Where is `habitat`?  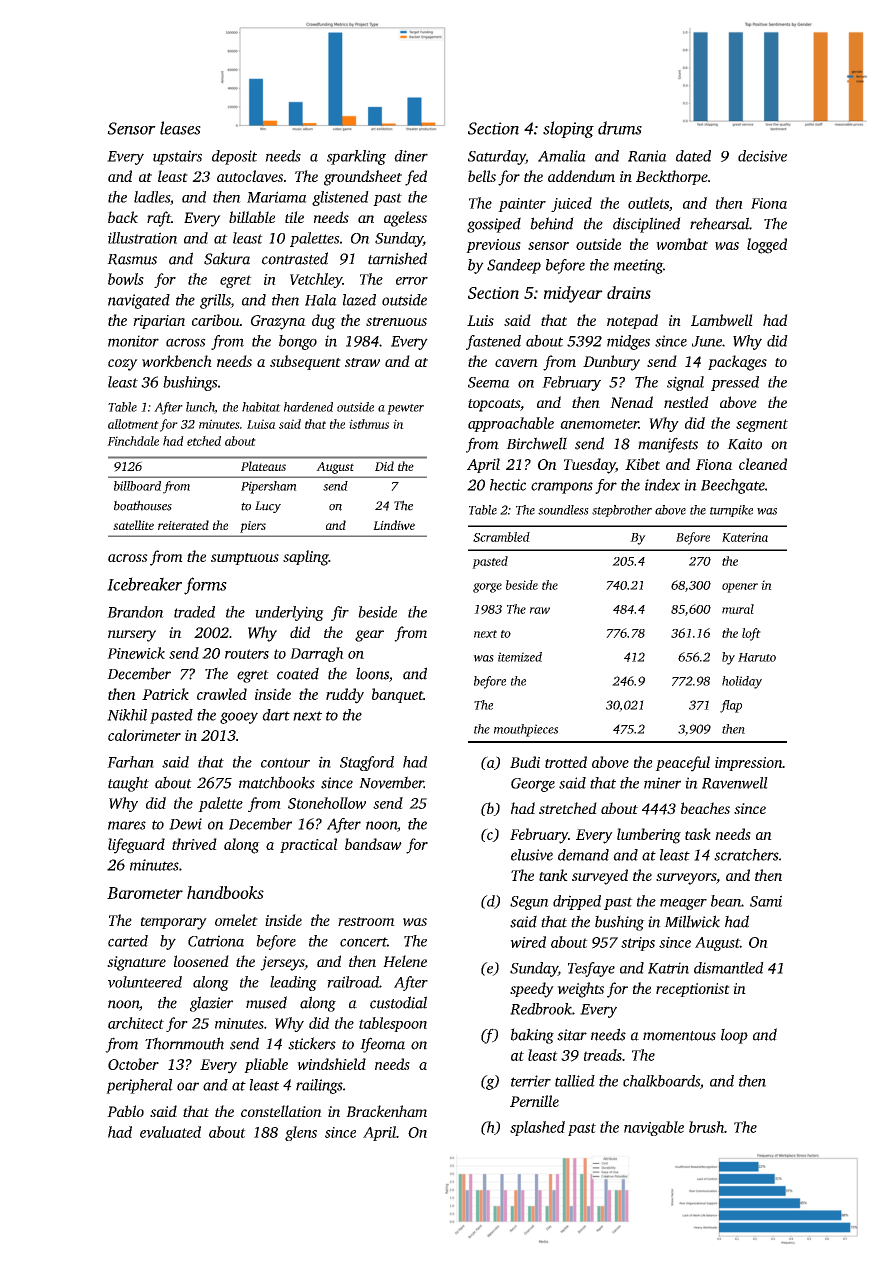 habitat is located at coordinates (261, 407).
